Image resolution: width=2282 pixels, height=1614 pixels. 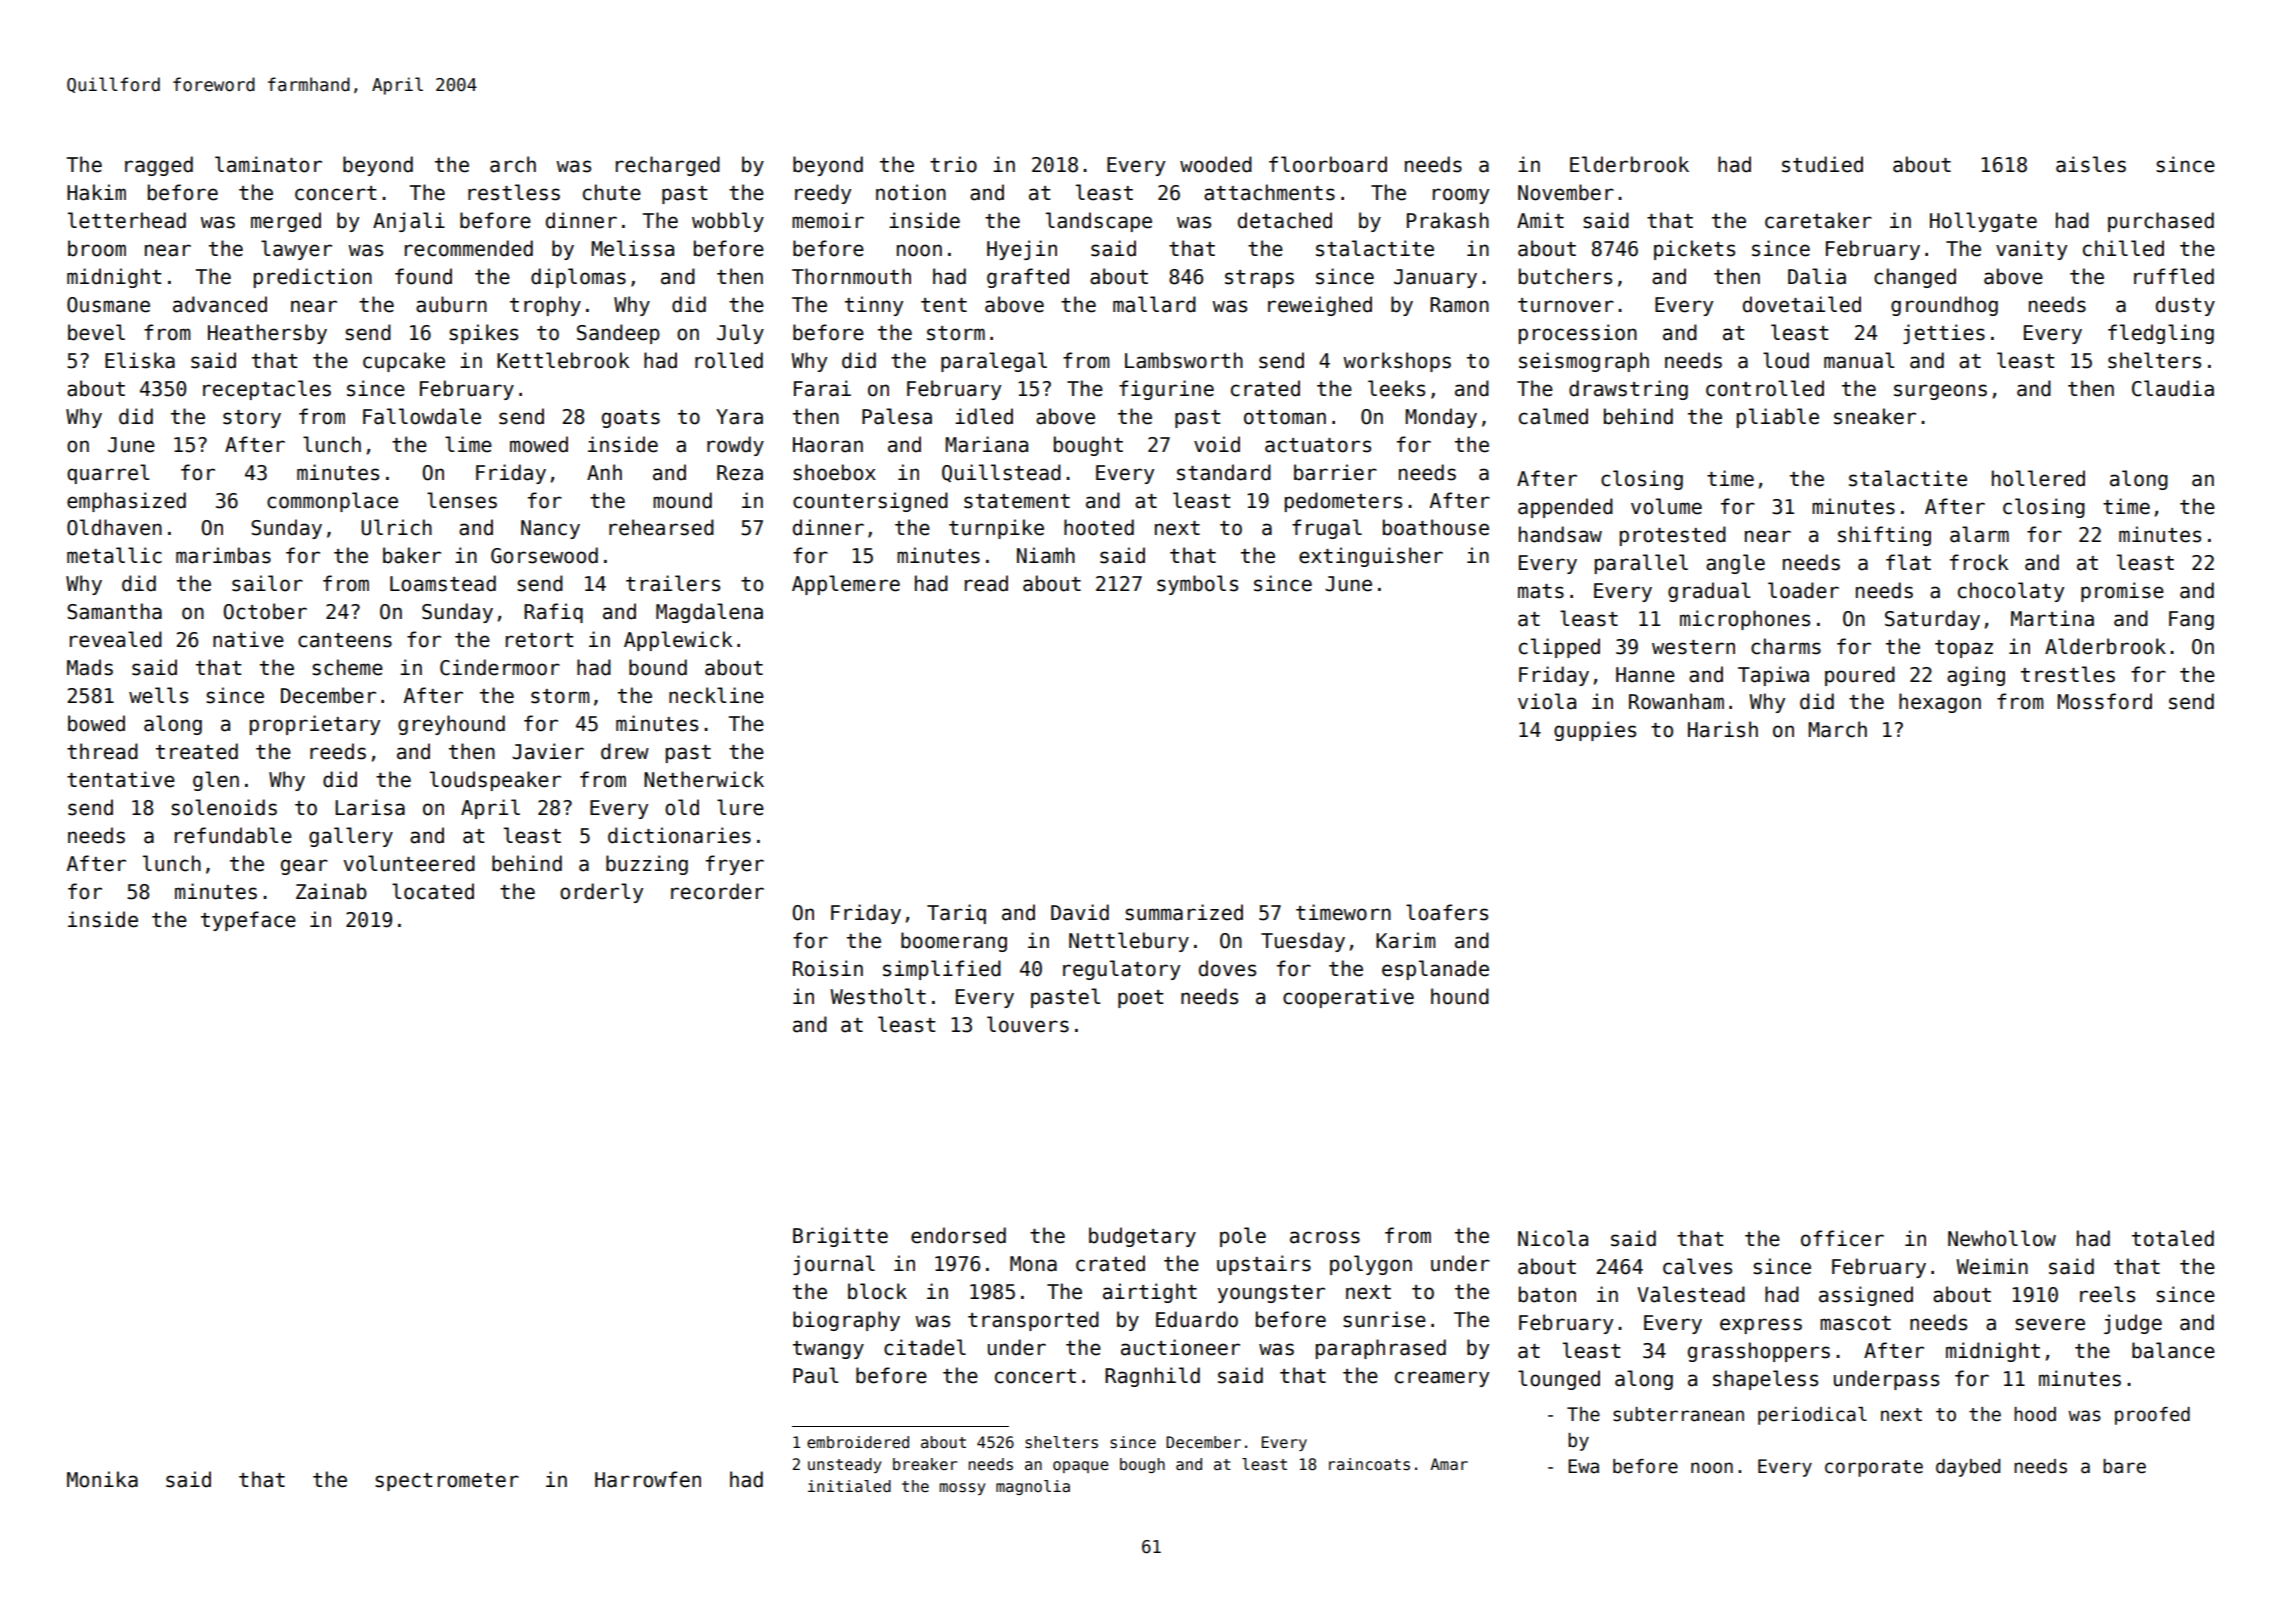 What do you see at coordinates (1001, 473) in the screenshot?
I see `Quillstead` at bounding box center [1001, 473].
